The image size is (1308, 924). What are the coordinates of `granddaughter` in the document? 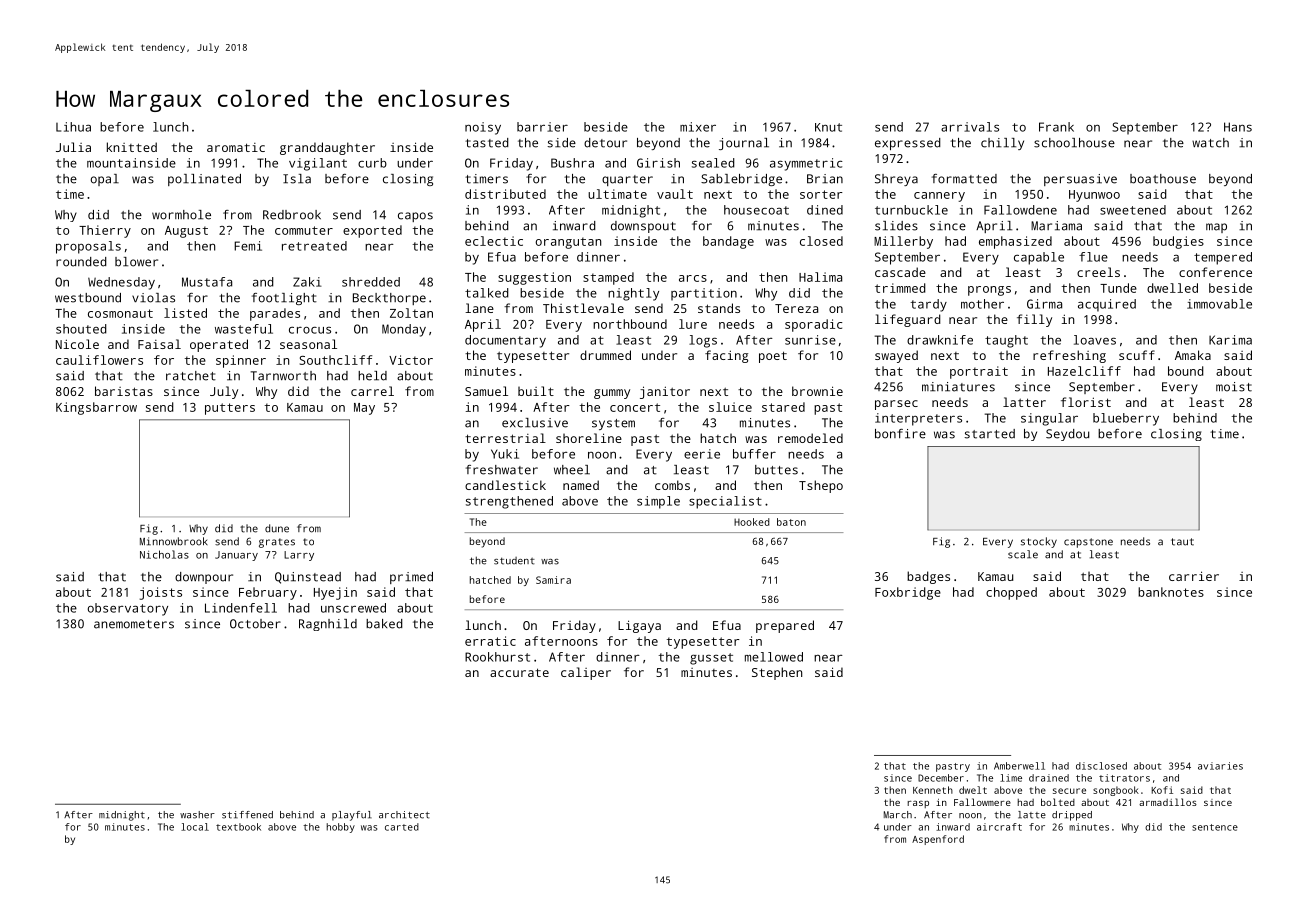 It's located at (327, 148).
